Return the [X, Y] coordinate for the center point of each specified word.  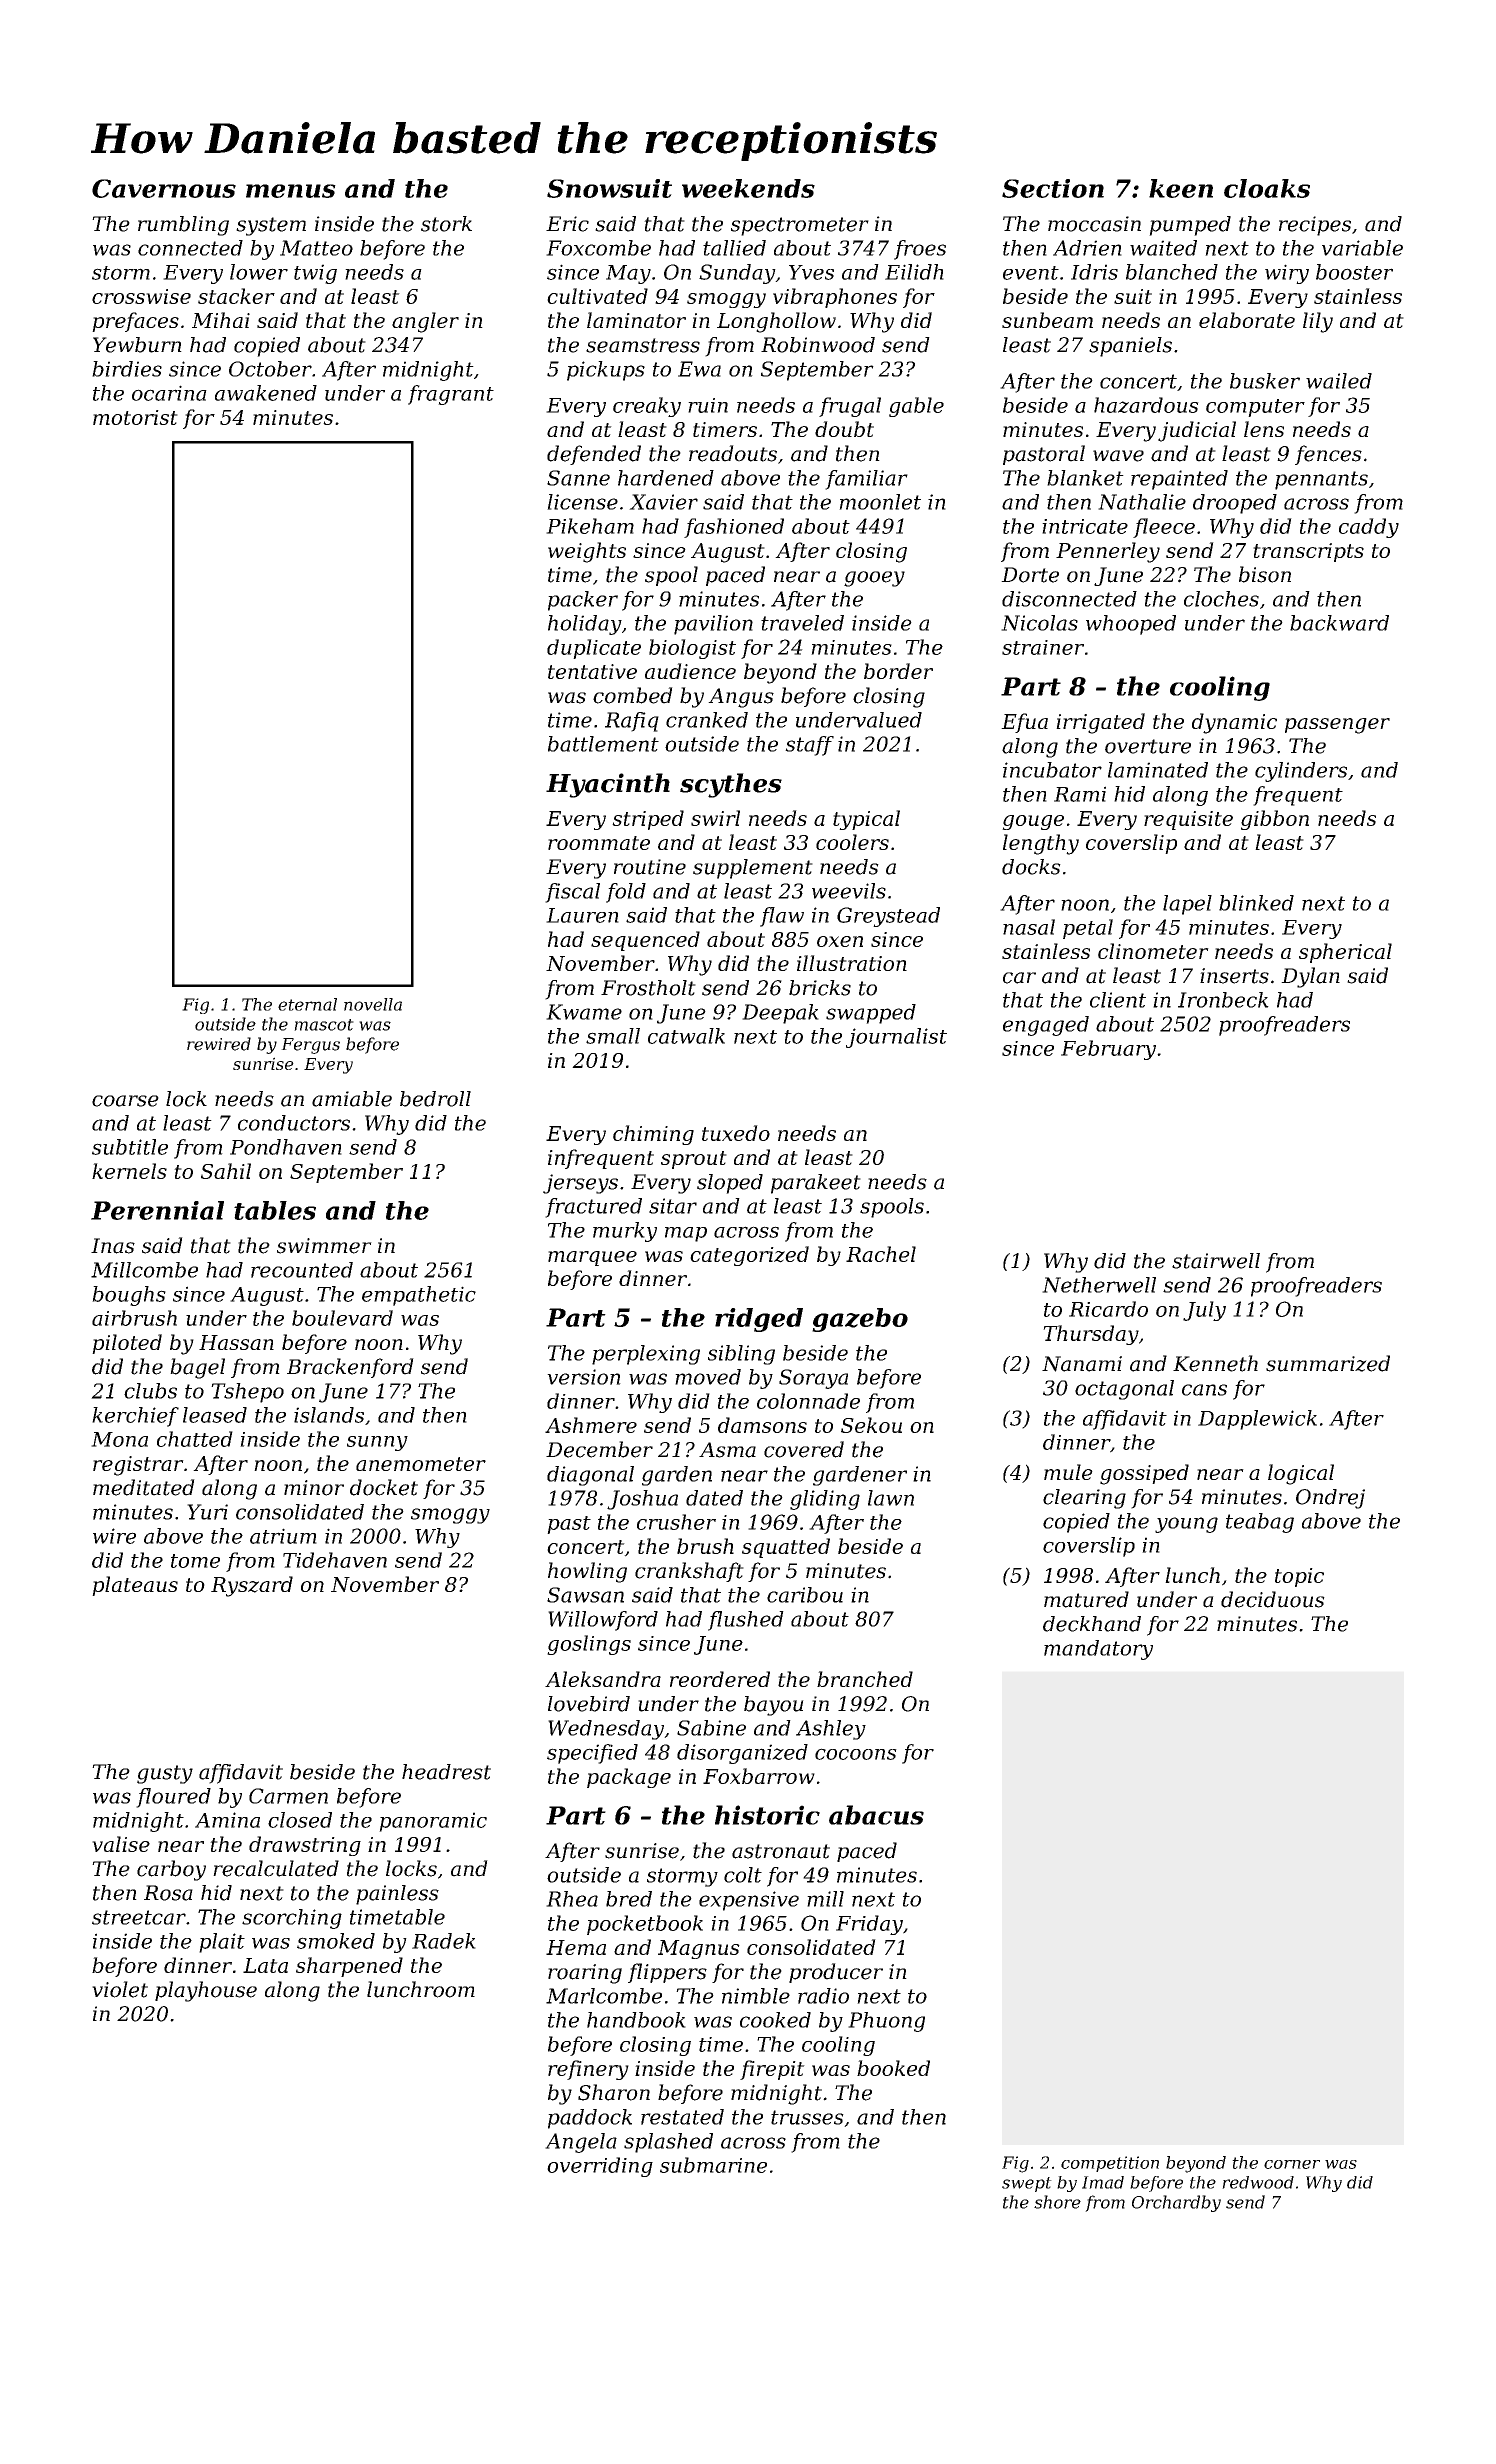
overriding [600, 2167]
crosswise [141, 296]
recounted [302, 1270]
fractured [593, 1208]
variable [1362, 248]
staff [809, 746]
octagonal [1124, 1390]
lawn [891, 1498]
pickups [606, 371]
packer [583, 601]
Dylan [1310, 977]
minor [314, 1488]
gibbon [1275, 820]
